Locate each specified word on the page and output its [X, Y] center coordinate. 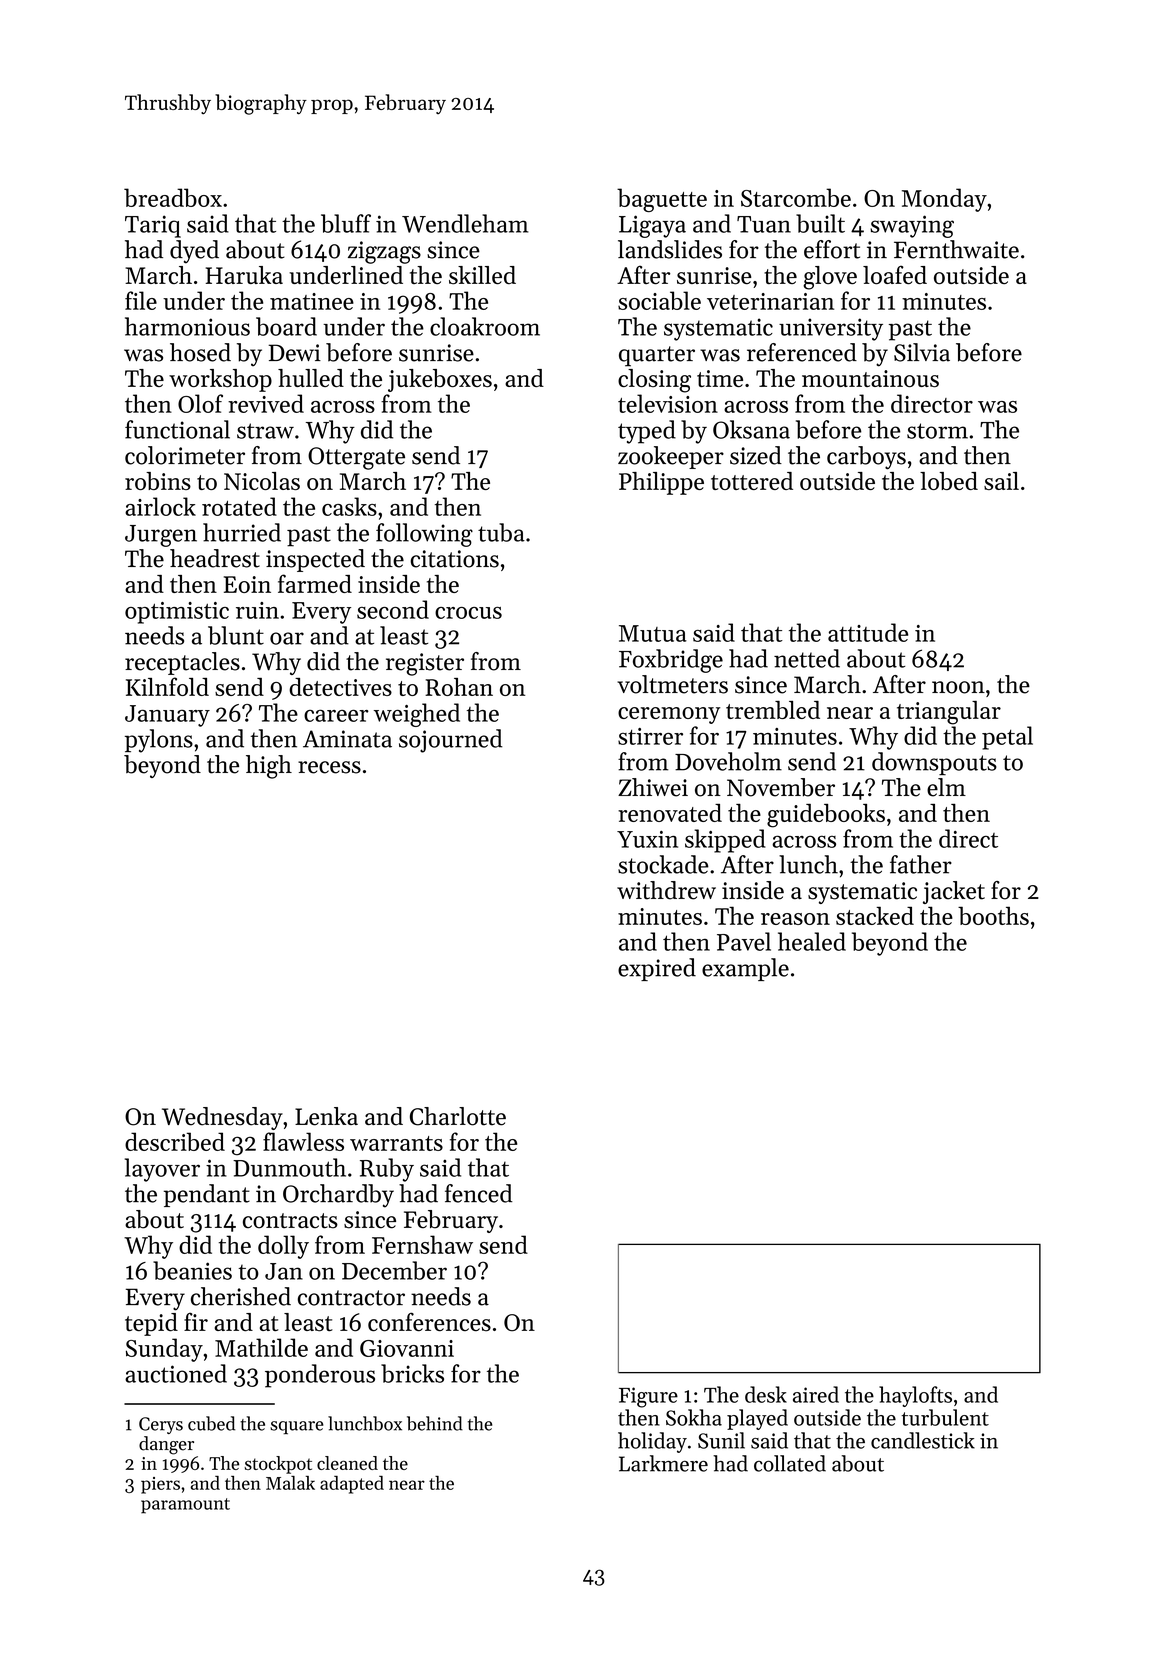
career [336, 715]
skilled [482, 275]
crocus [468, 613]
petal [1007, 738]
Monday [944, 200]
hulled [311, 378]
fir [196, 1321]
